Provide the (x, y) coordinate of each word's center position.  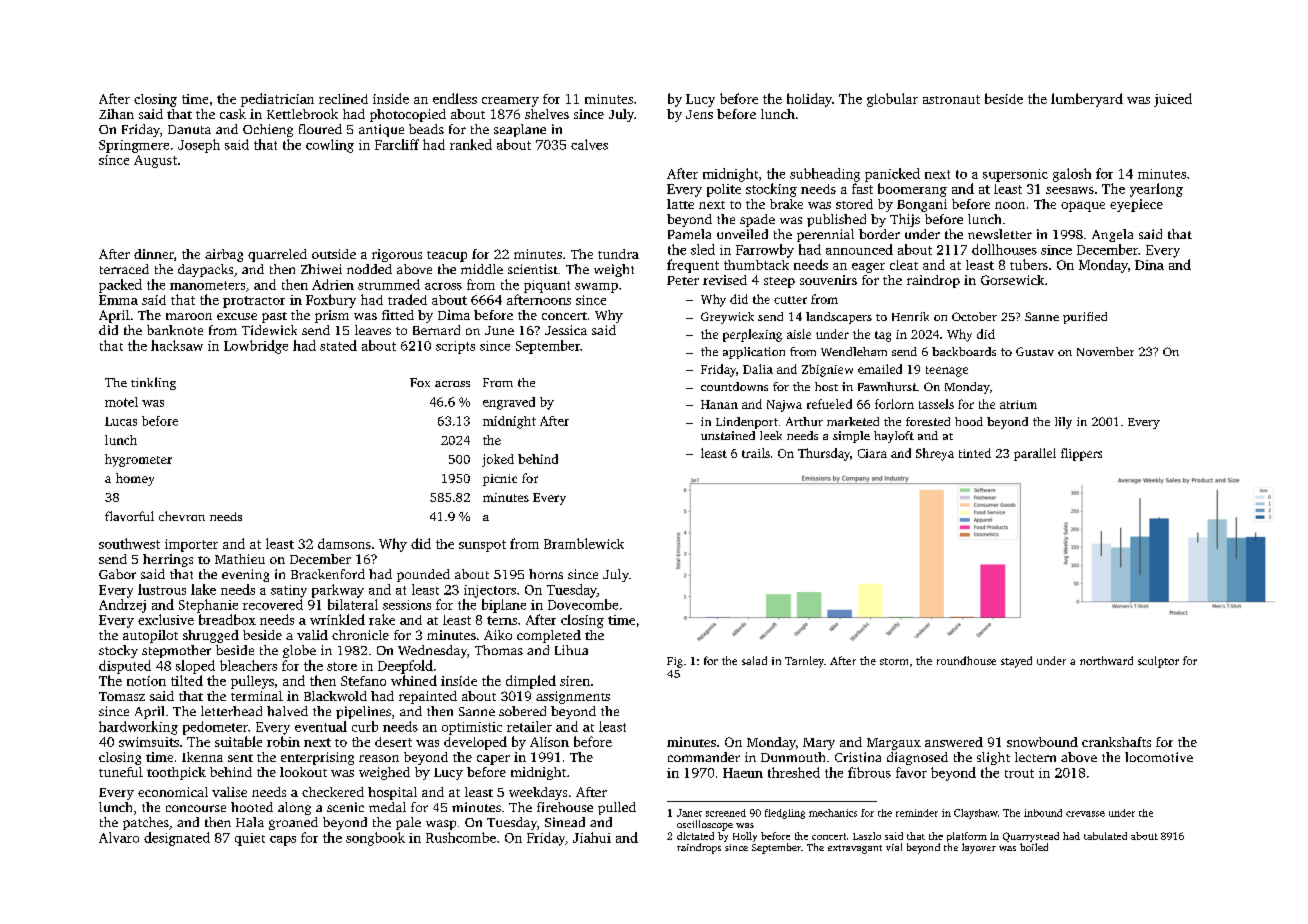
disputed (125, 667)
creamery (510, 102)
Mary (819, 744)
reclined (343, 99)
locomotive (1159, 757)
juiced (1173, 100)
